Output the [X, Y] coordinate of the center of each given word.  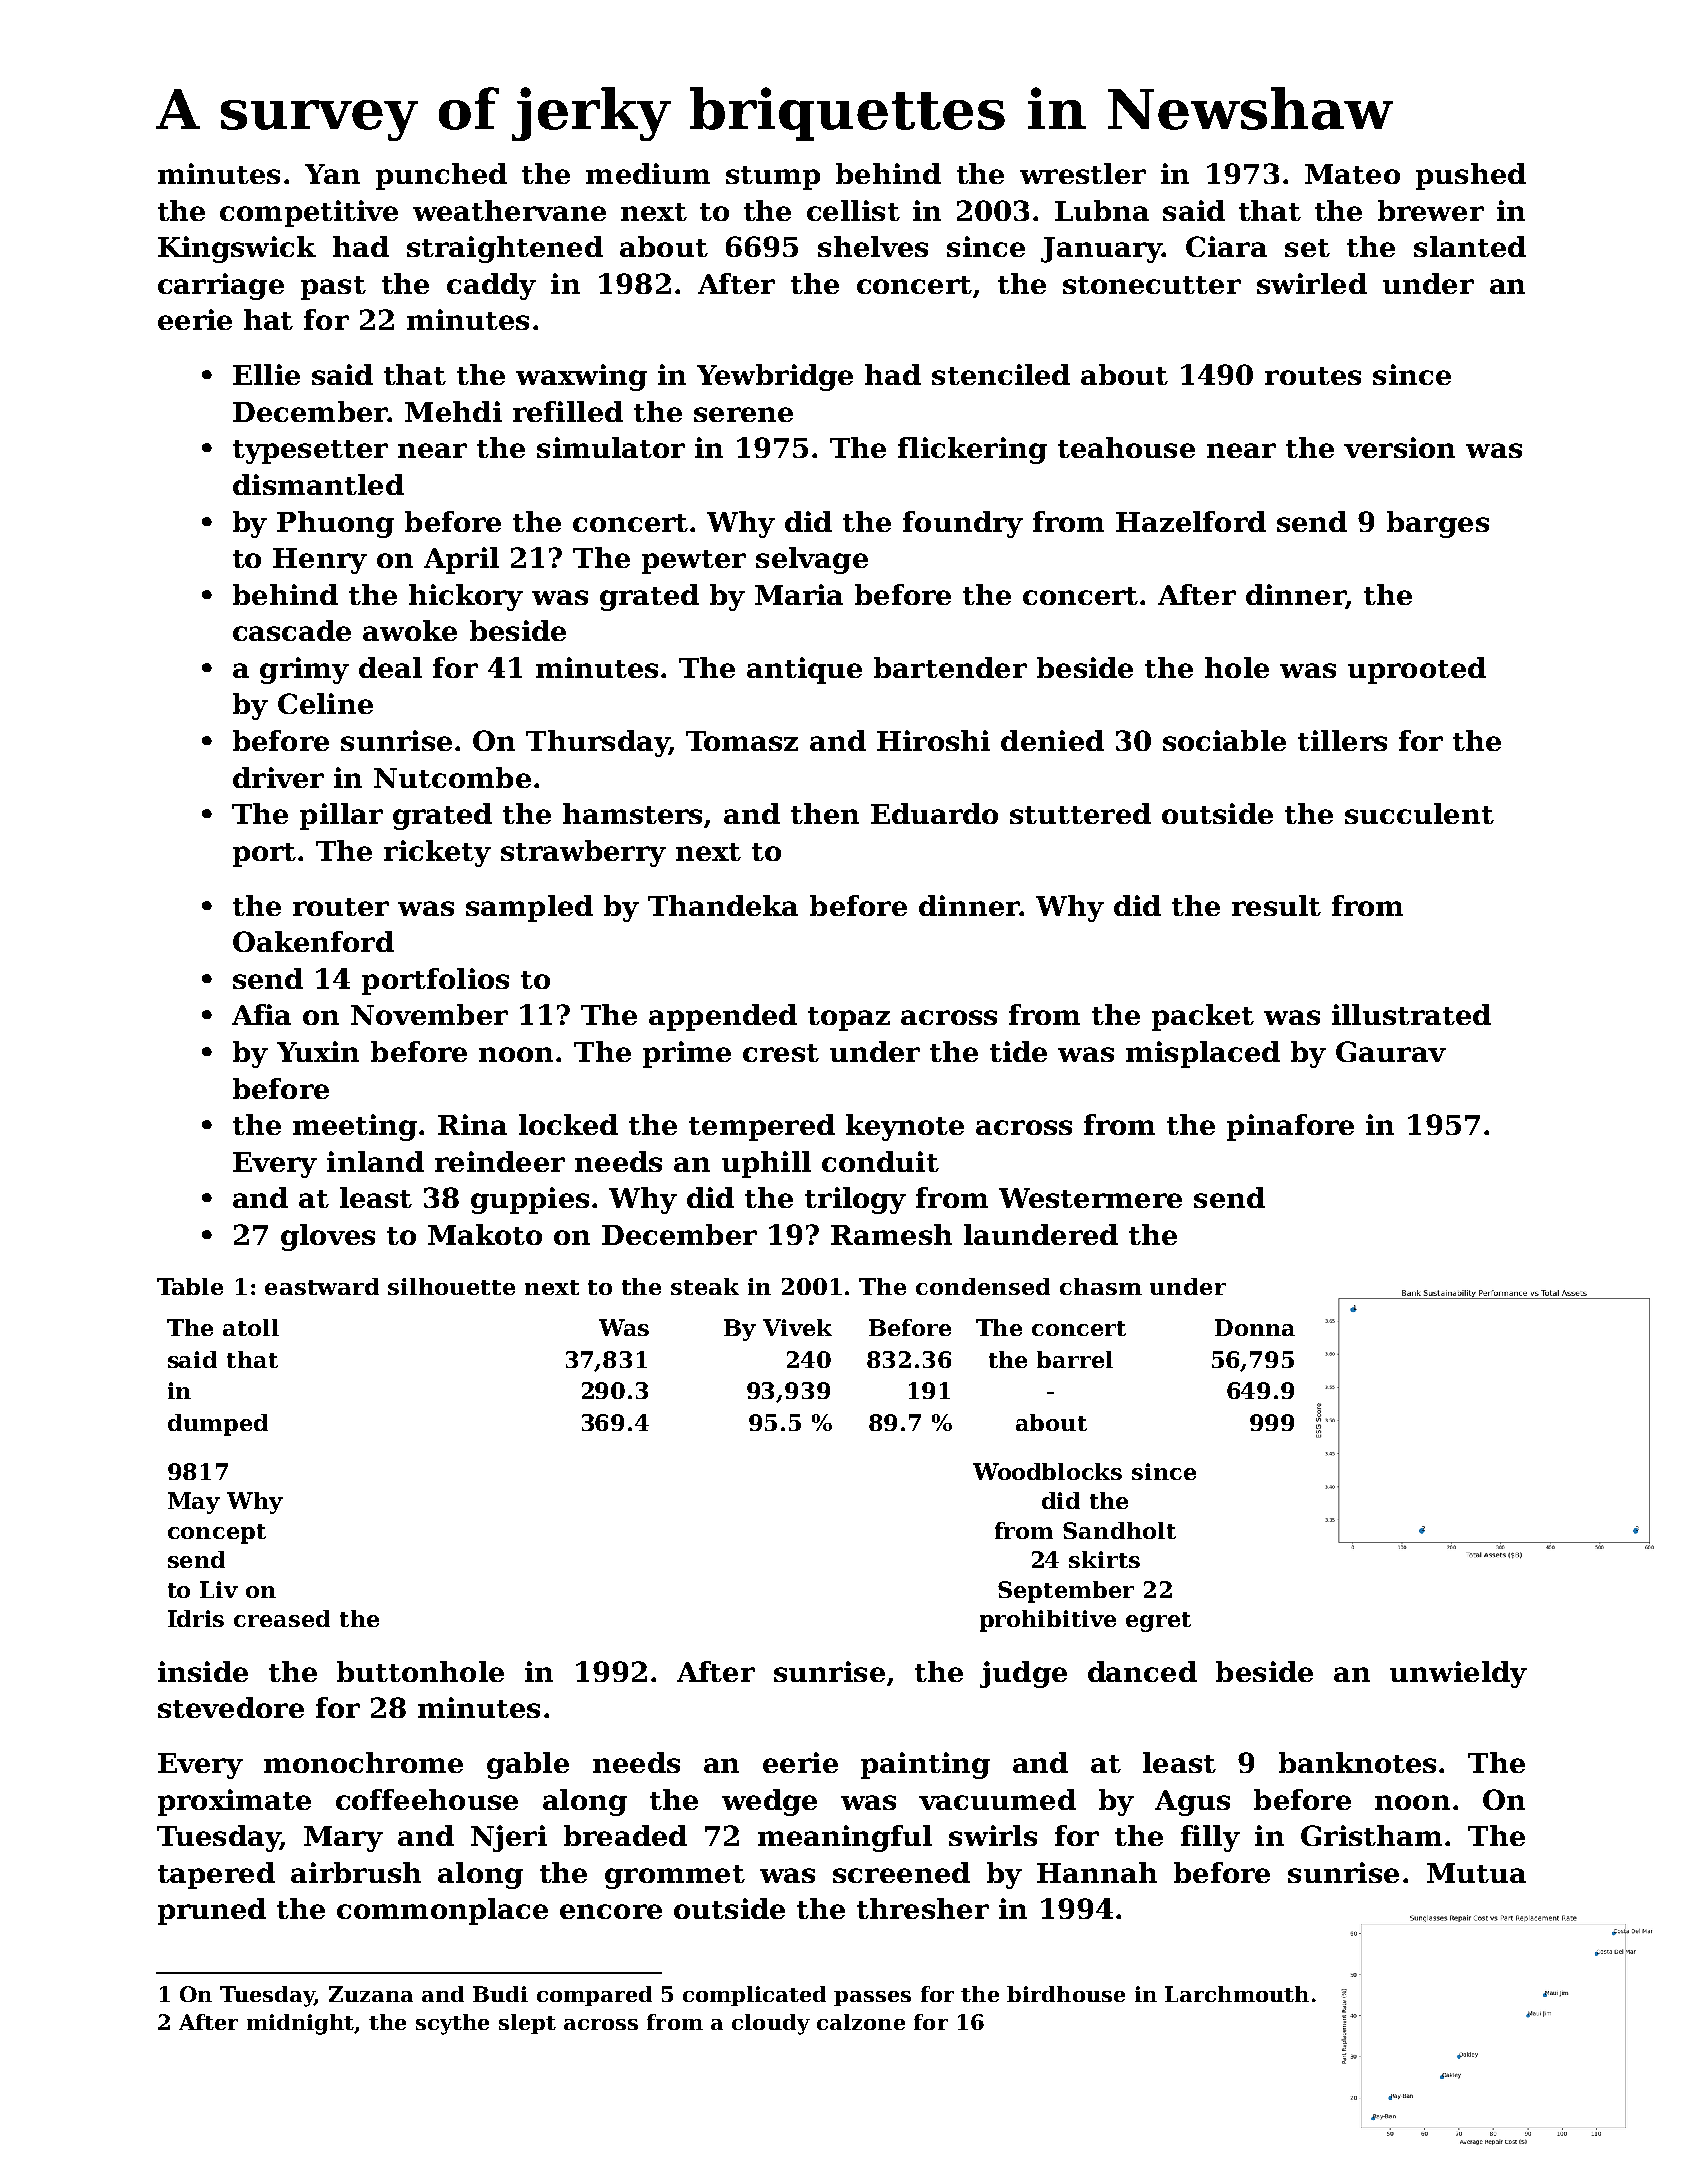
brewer [1431, 210]
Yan [332, 174]
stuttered [1080, 813]
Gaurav [1391, 1051]
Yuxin [318, 1051]
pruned [212, 1911]
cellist [853, 210]
